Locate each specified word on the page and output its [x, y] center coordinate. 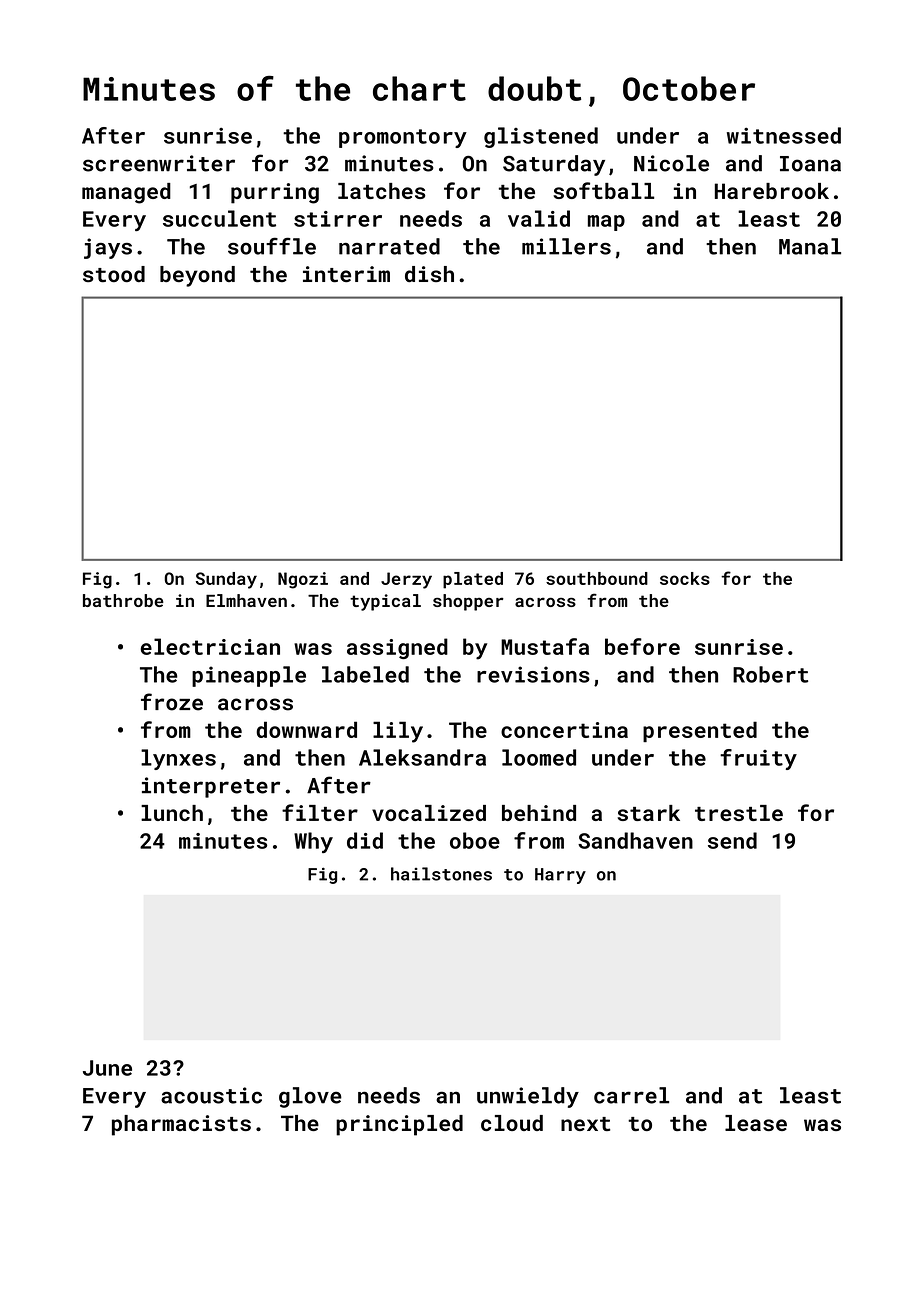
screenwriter [159, 163]
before [642, 646]
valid [539, 218]
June [107, 1068]
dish [429, 274]
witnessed [784, 135]
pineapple [249, 676]
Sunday [226, 580]
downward [306, 729]
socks [685, 578]
